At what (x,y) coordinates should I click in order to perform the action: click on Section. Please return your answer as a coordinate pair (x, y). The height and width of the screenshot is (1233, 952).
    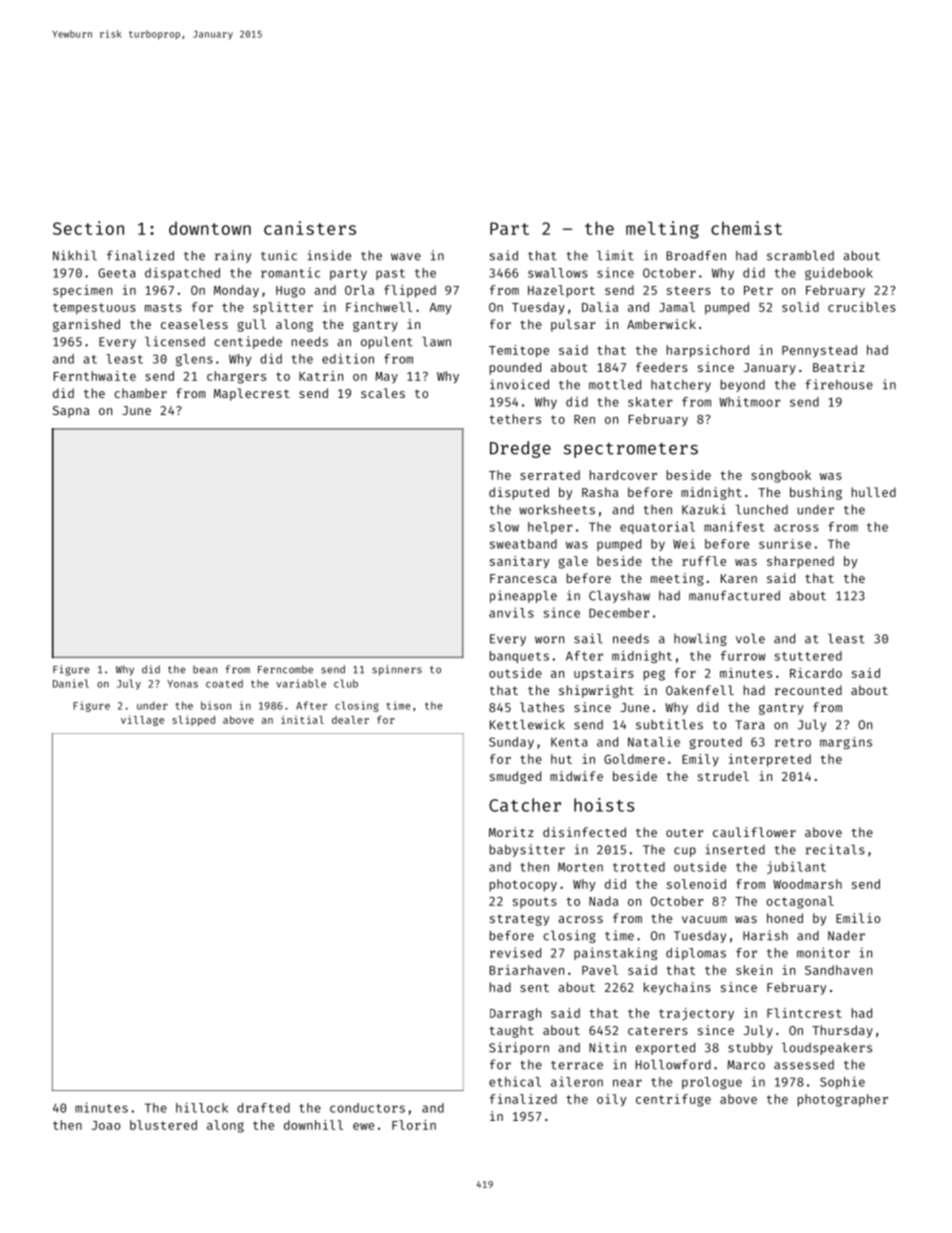
    Looking at the image, I should click on (88, 228).
